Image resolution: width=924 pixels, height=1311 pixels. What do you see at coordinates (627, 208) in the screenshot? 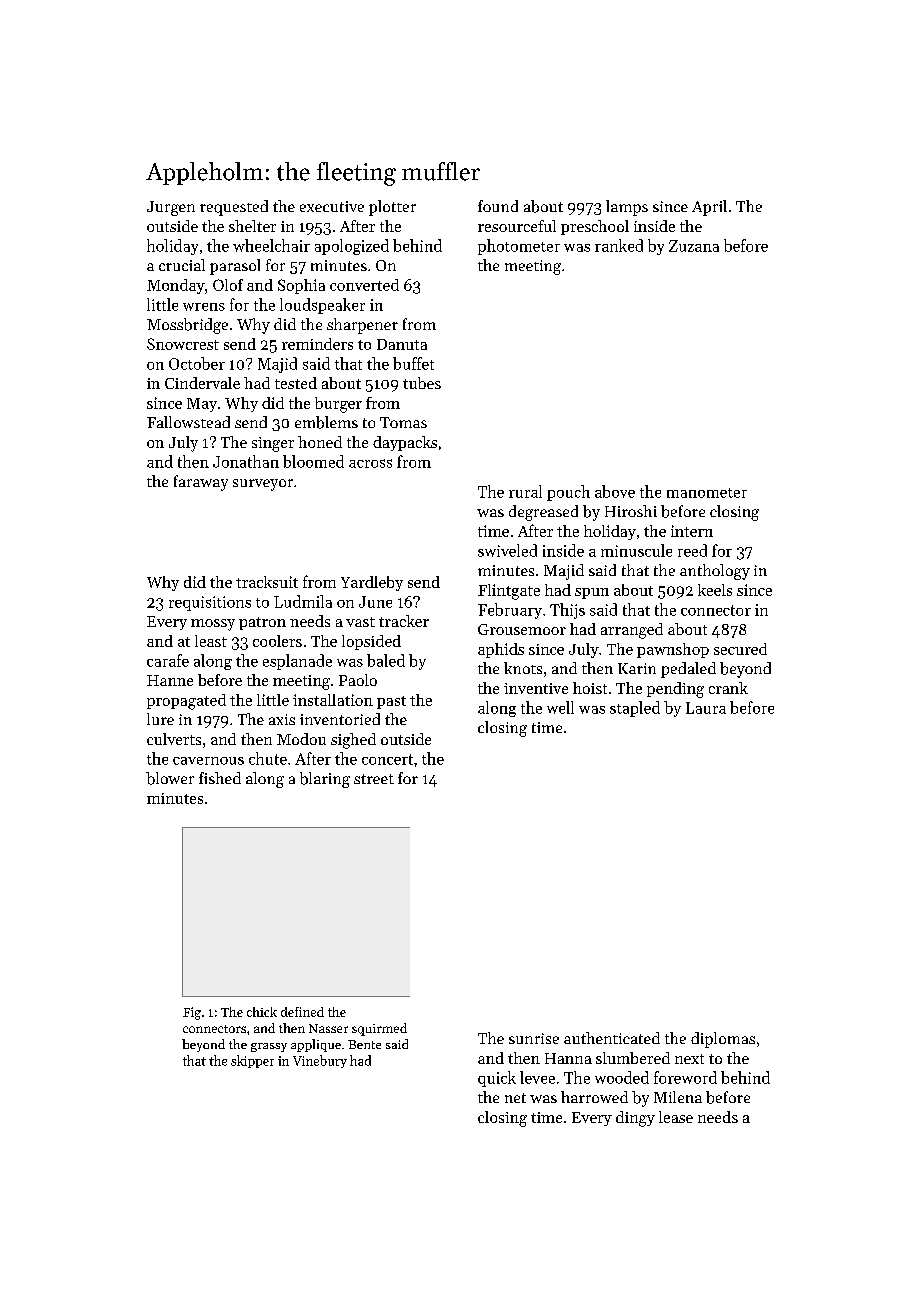
I see `lamps` at bounding box center [627, 208].
